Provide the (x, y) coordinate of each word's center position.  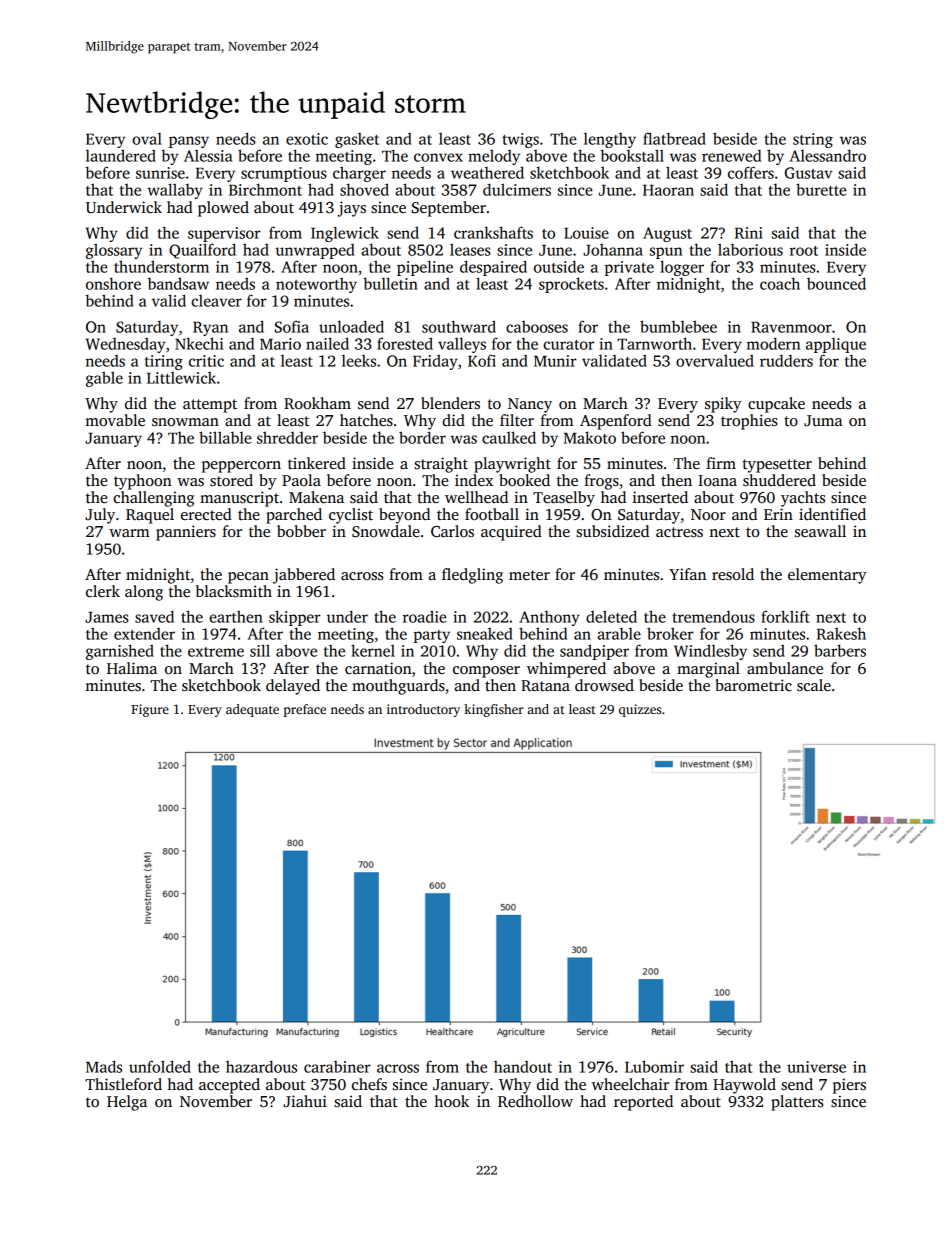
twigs (520, 140)
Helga (127, 1103)
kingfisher (494, 710)
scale (814, 685)
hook (451, 1101)
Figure (150, 710)
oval (147, 138)
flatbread (674, 138)
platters (797, 1103)
